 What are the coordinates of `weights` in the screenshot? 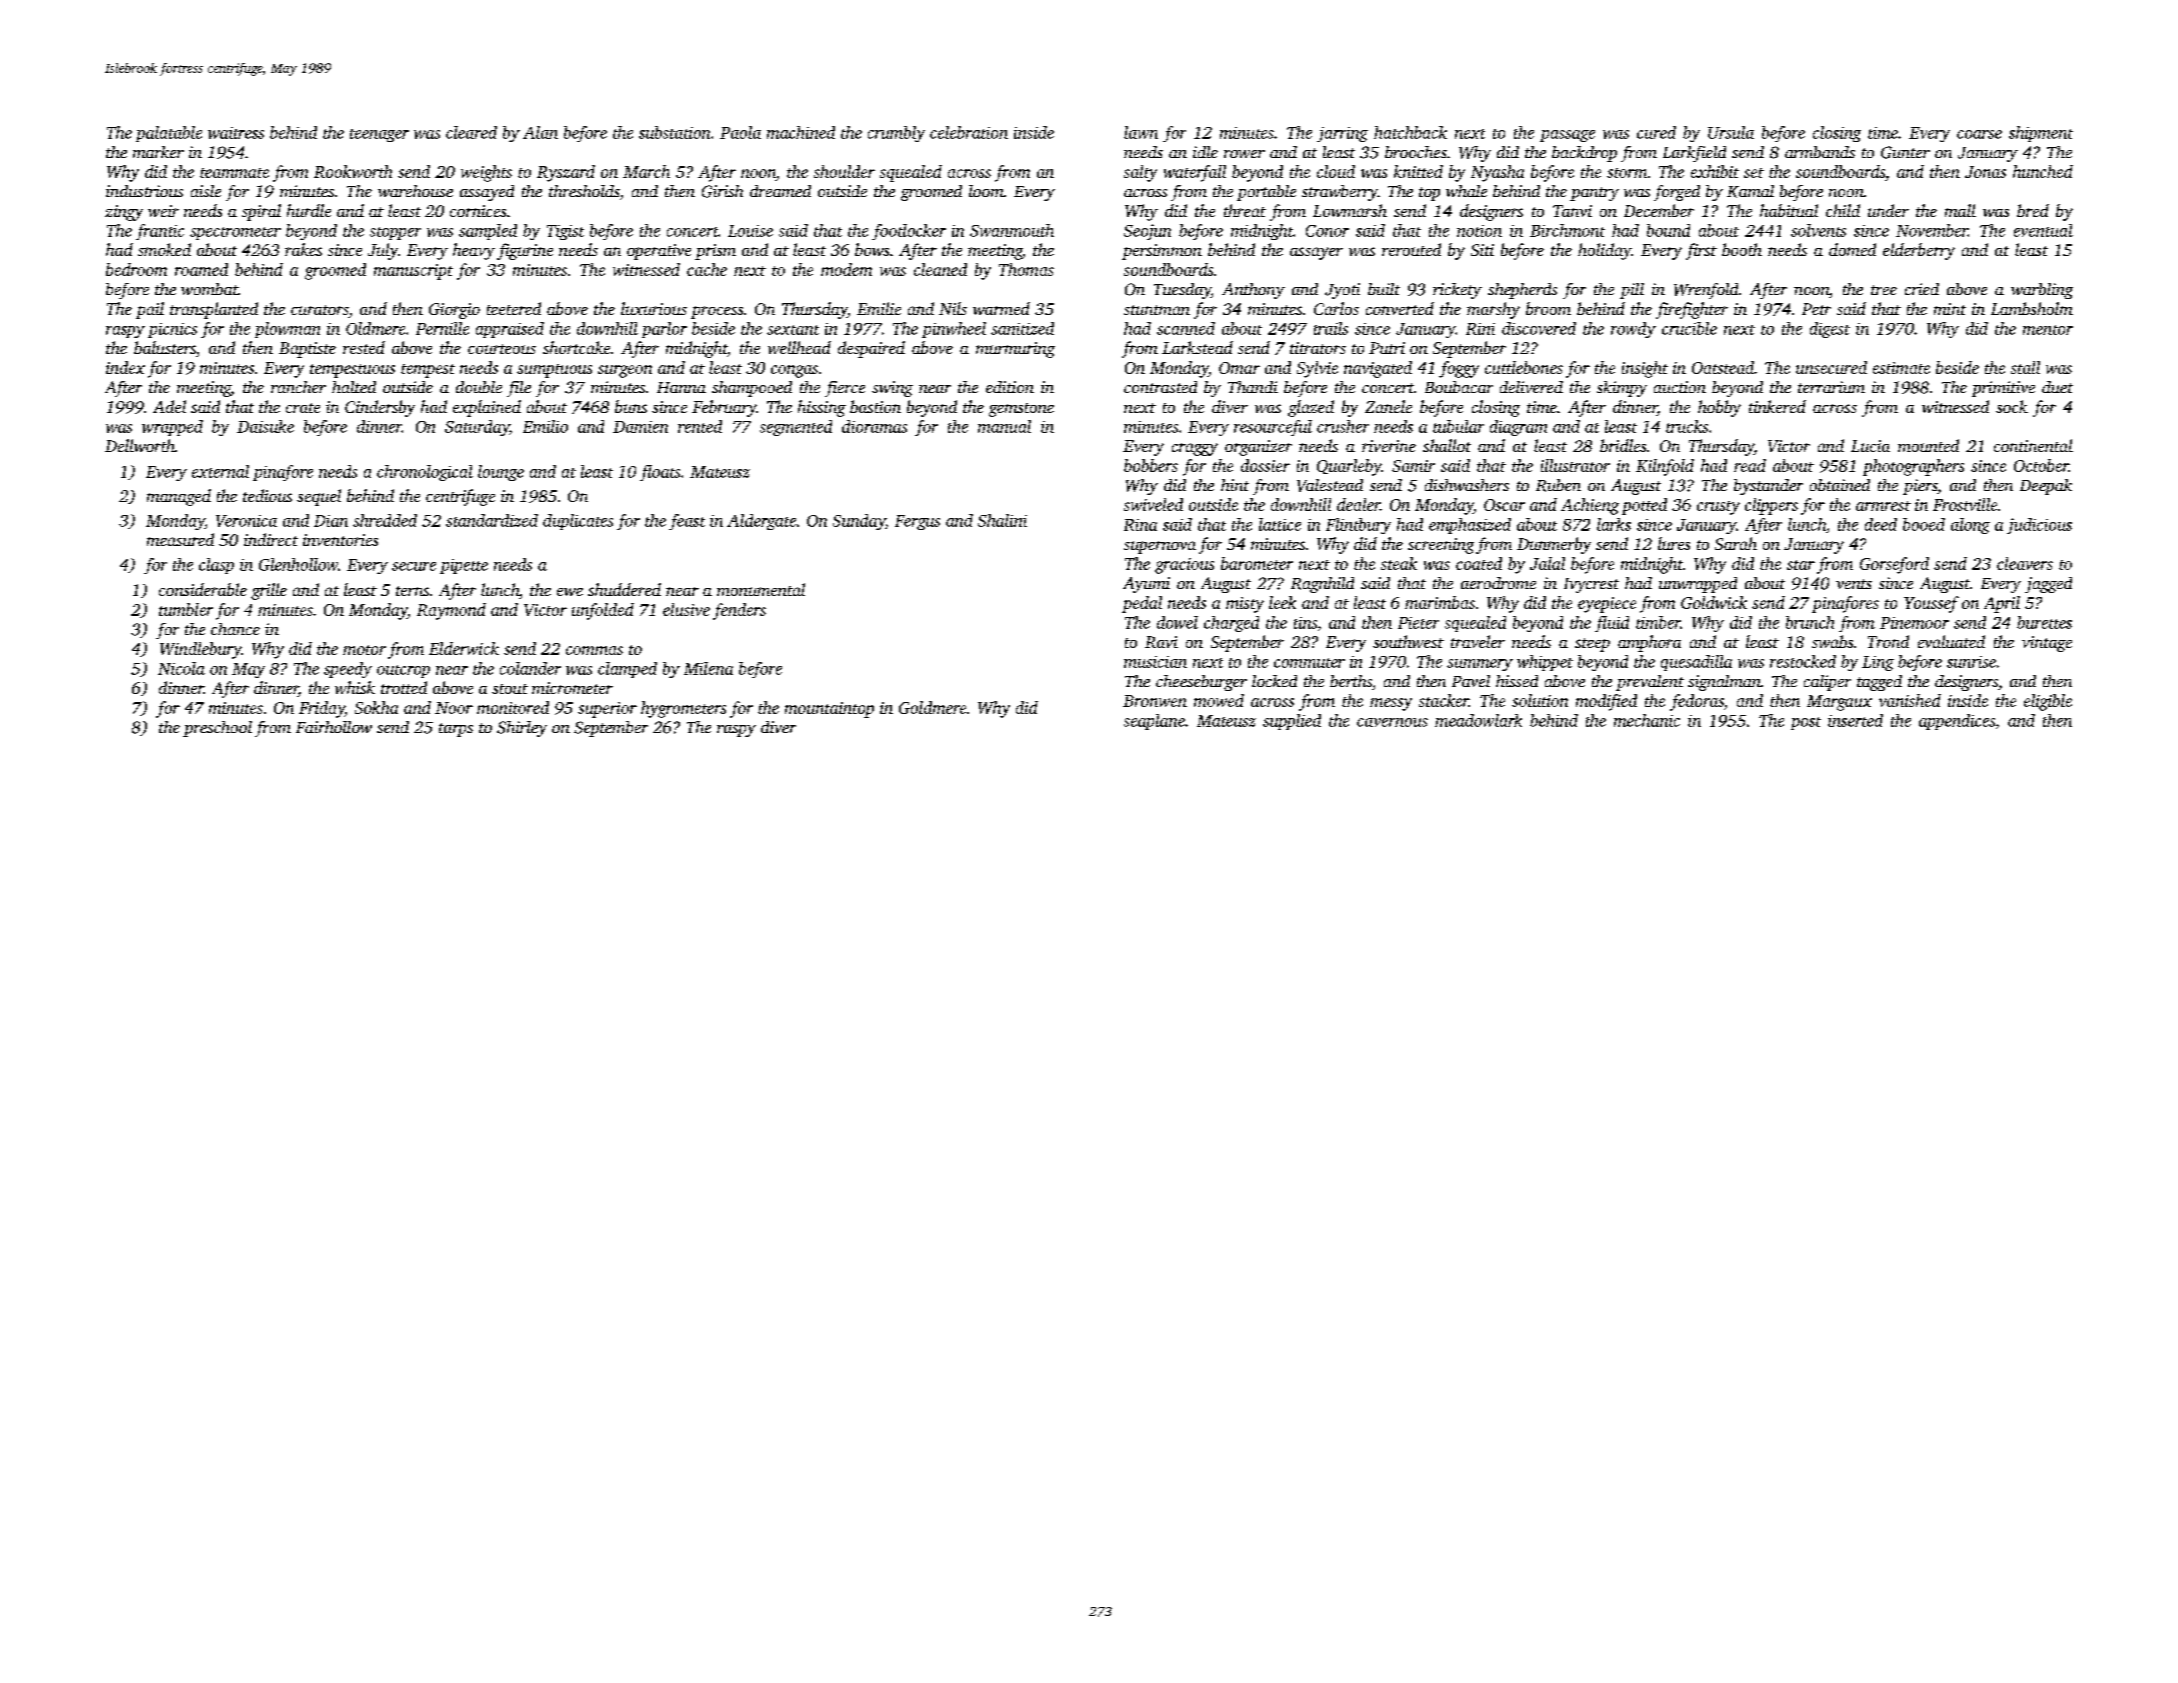 It's located at (486, 173).
